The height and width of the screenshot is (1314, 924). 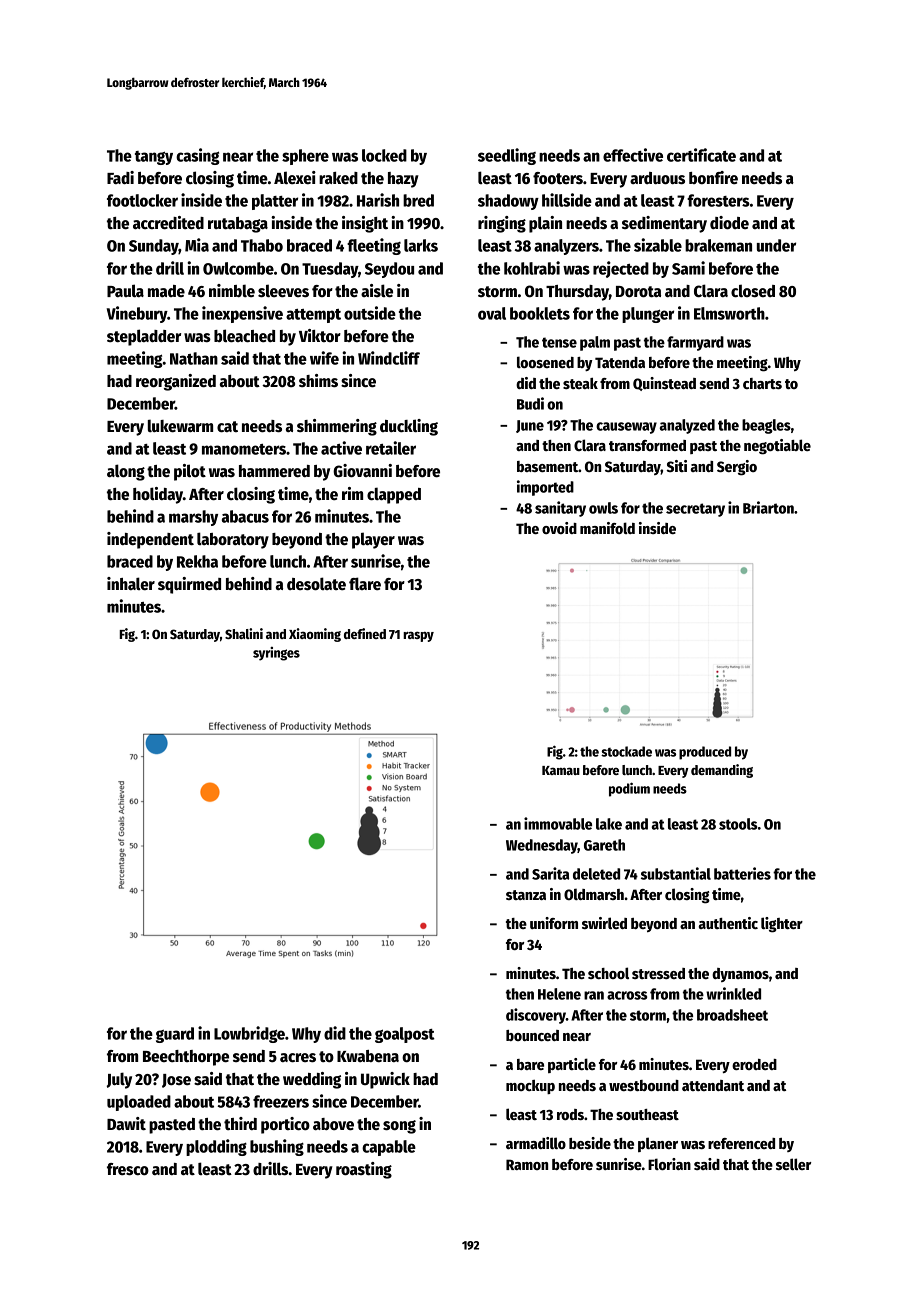 I want to click on negotiable, so click(x=777, y=447).
